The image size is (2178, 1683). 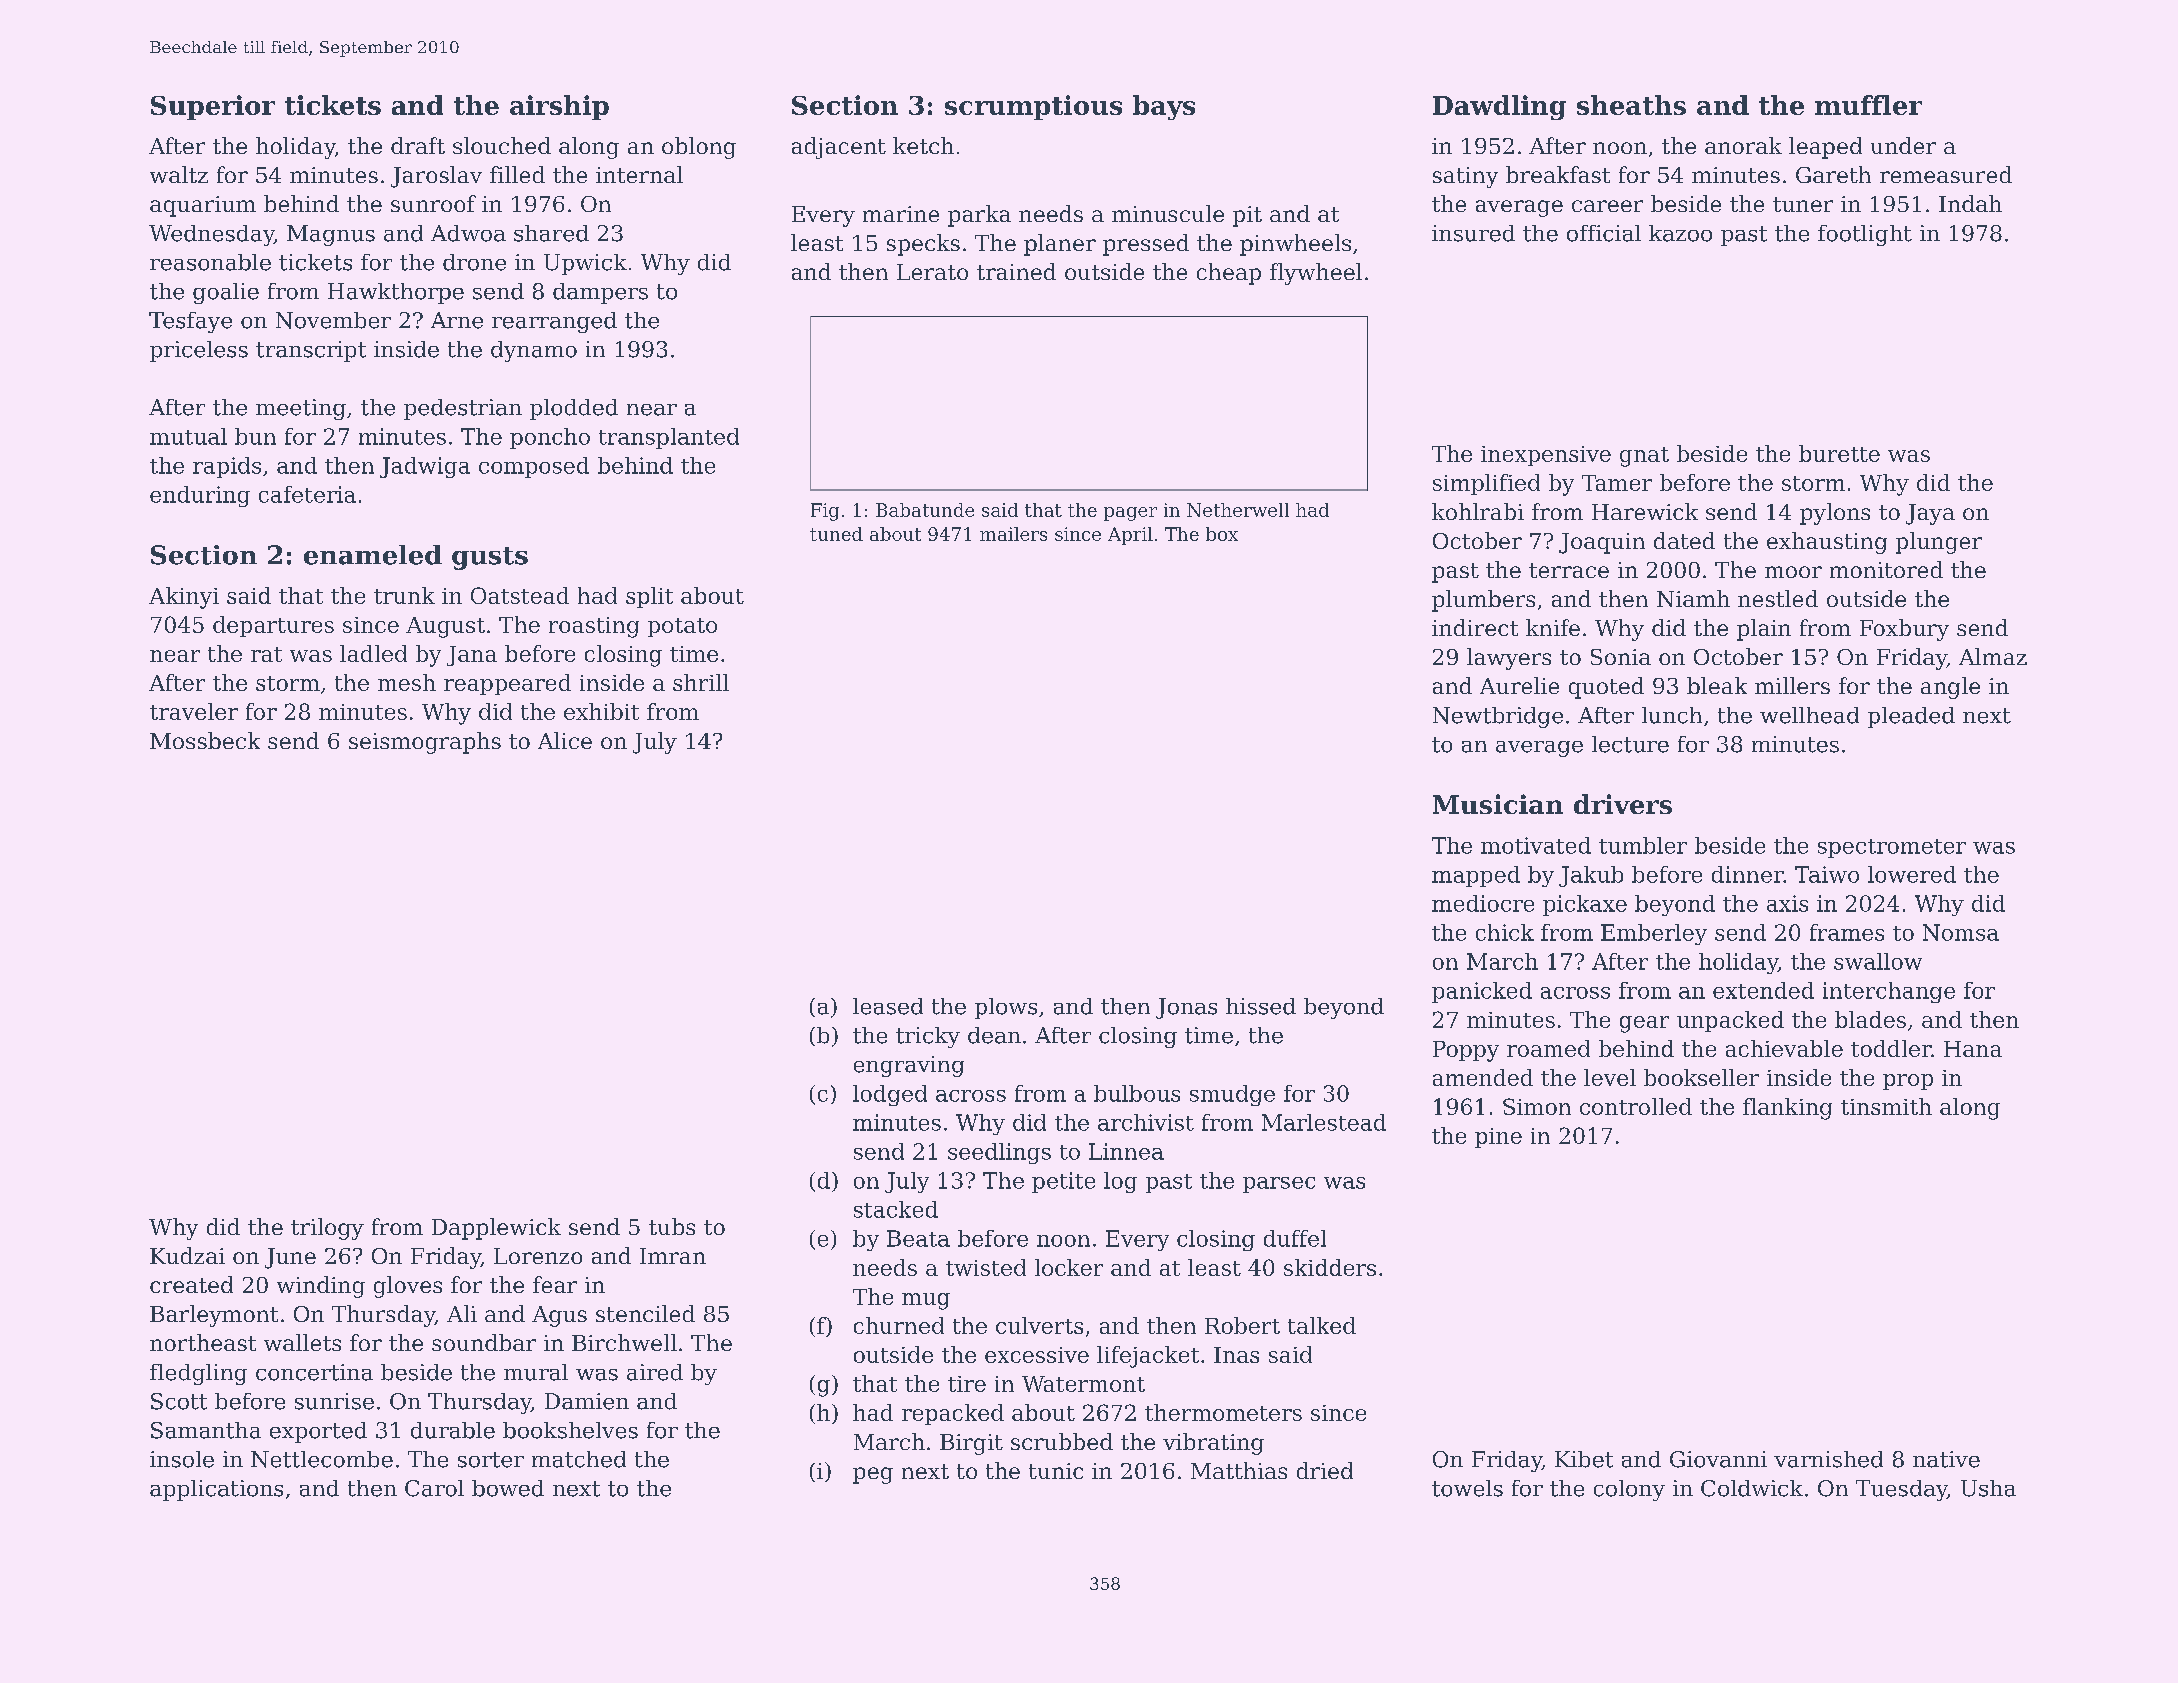 I want to click on departures, so click(x=273, y=626).
